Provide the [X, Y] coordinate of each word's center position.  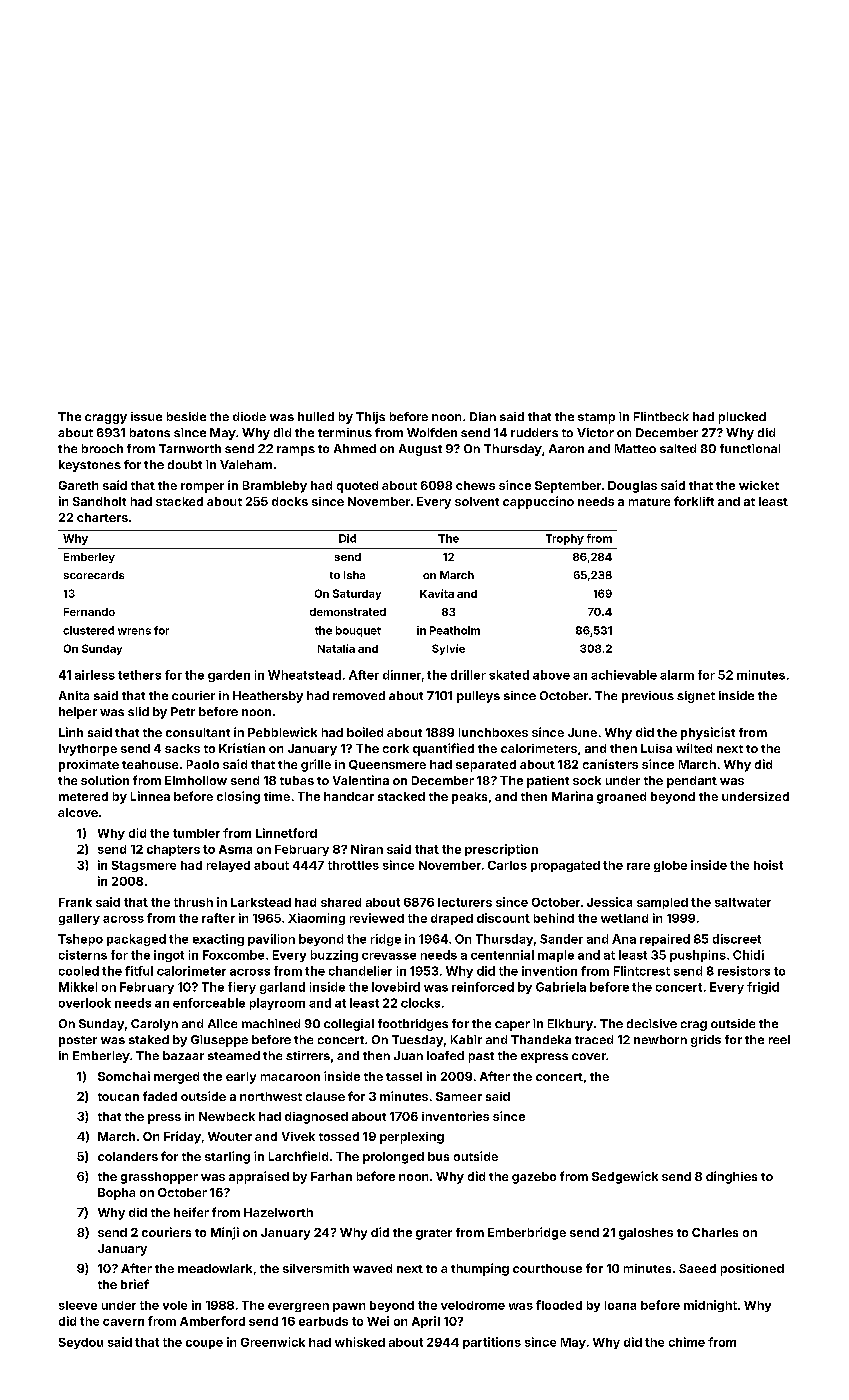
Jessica [609, 902]
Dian [483, 416]
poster [78, 1041]
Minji [225, 1233]
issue [146, 416]
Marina [572, 796]
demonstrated [348, 612]
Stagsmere [144, 866]
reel [779, 1039]
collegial [349, 1025]
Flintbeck [661, 416]
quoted [357, 487]
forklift [694, 501]
